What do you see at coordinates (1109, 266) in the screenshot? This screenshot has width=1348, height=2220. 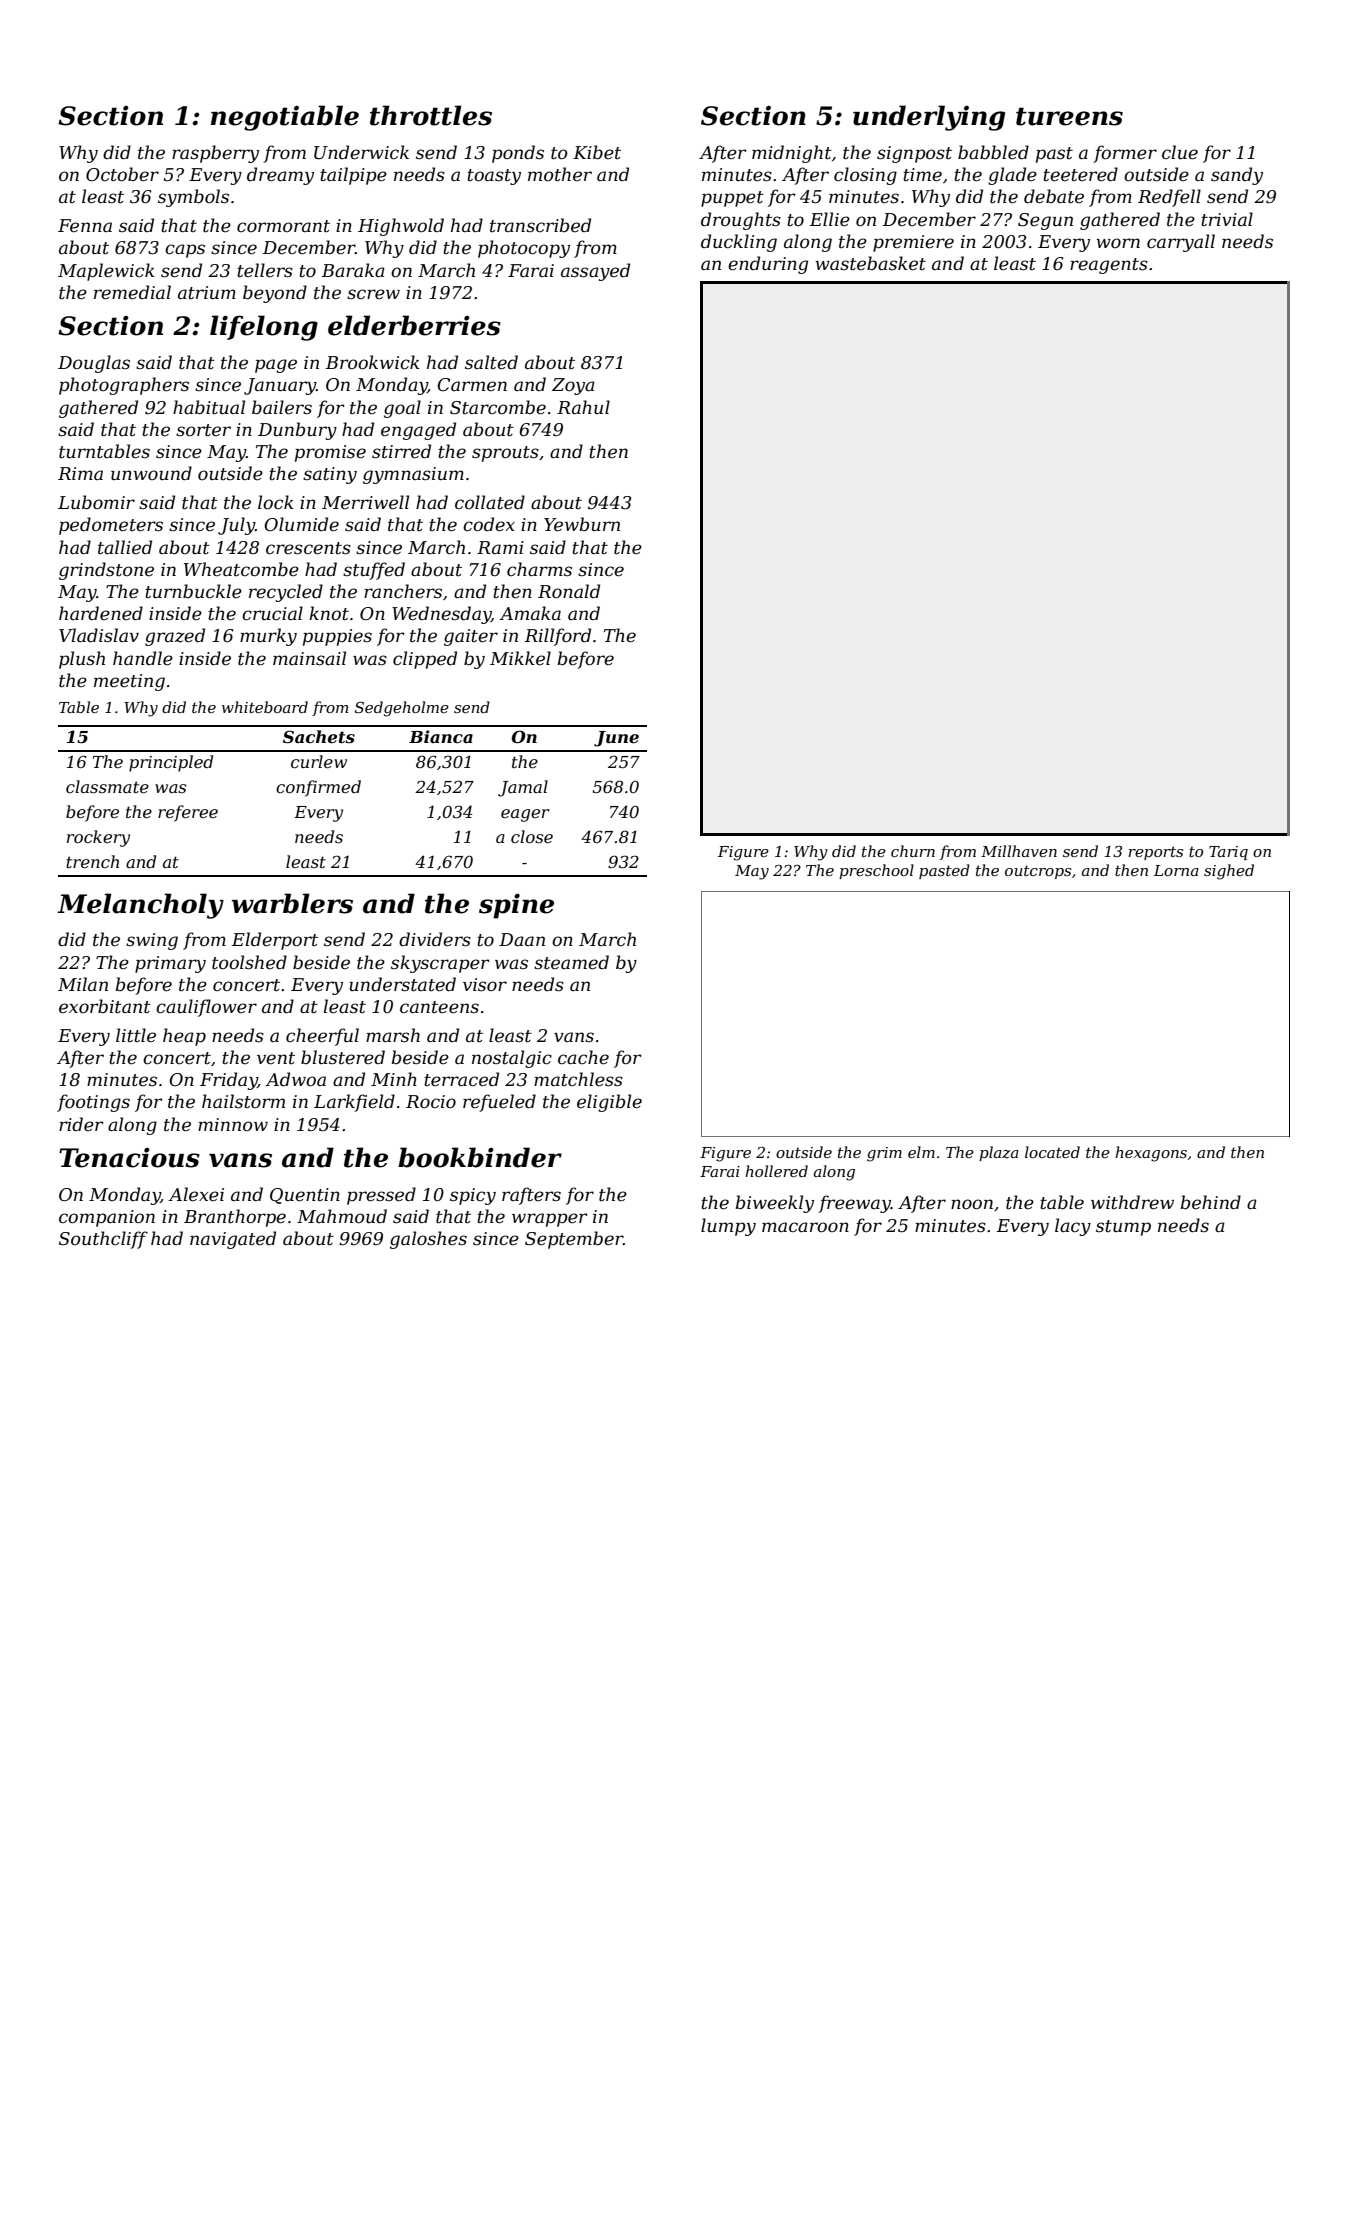 I see `reagents` at bounding box center [1109, 266].
